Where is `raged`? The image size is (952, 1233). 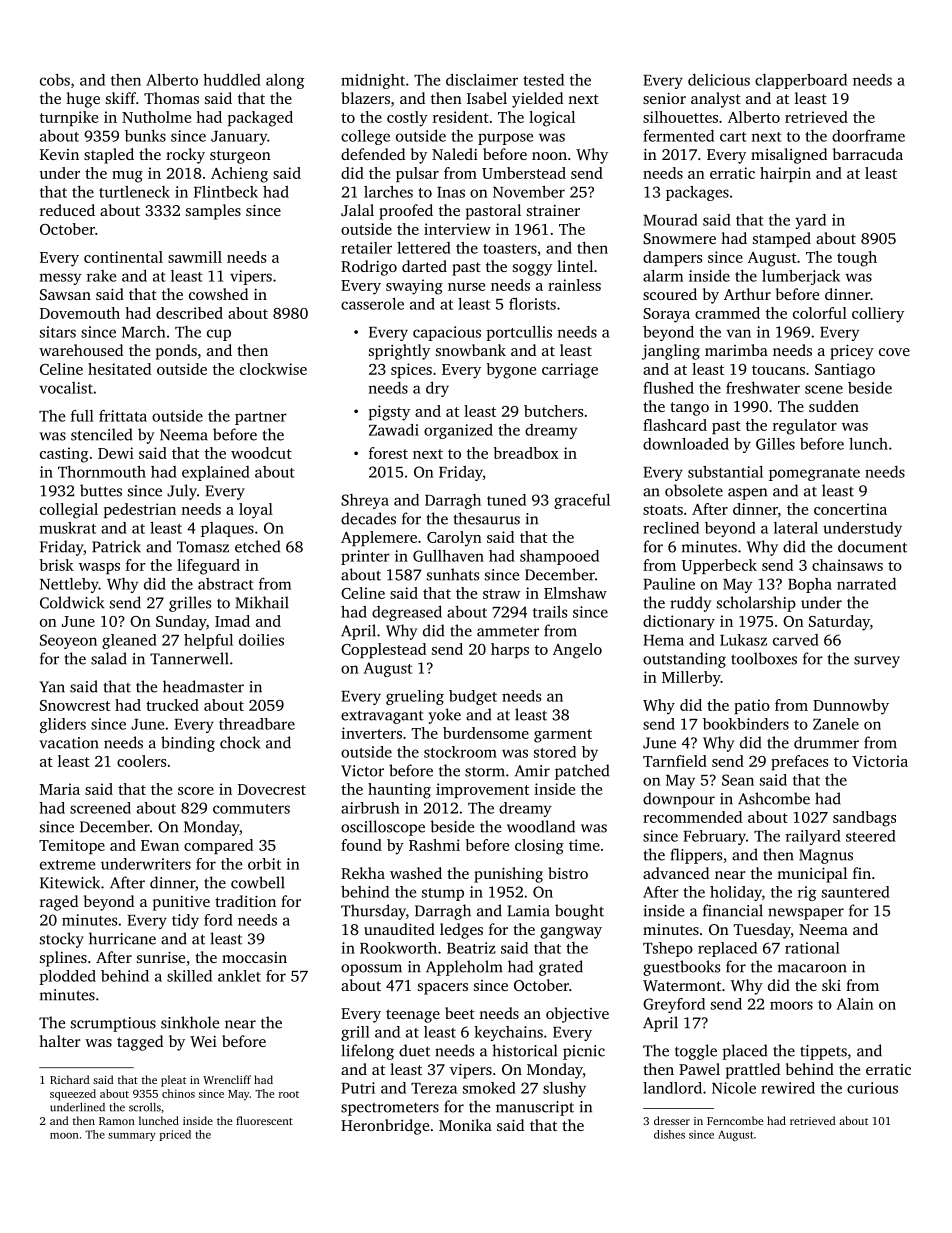 raged is located at coordinates (59, 903).
